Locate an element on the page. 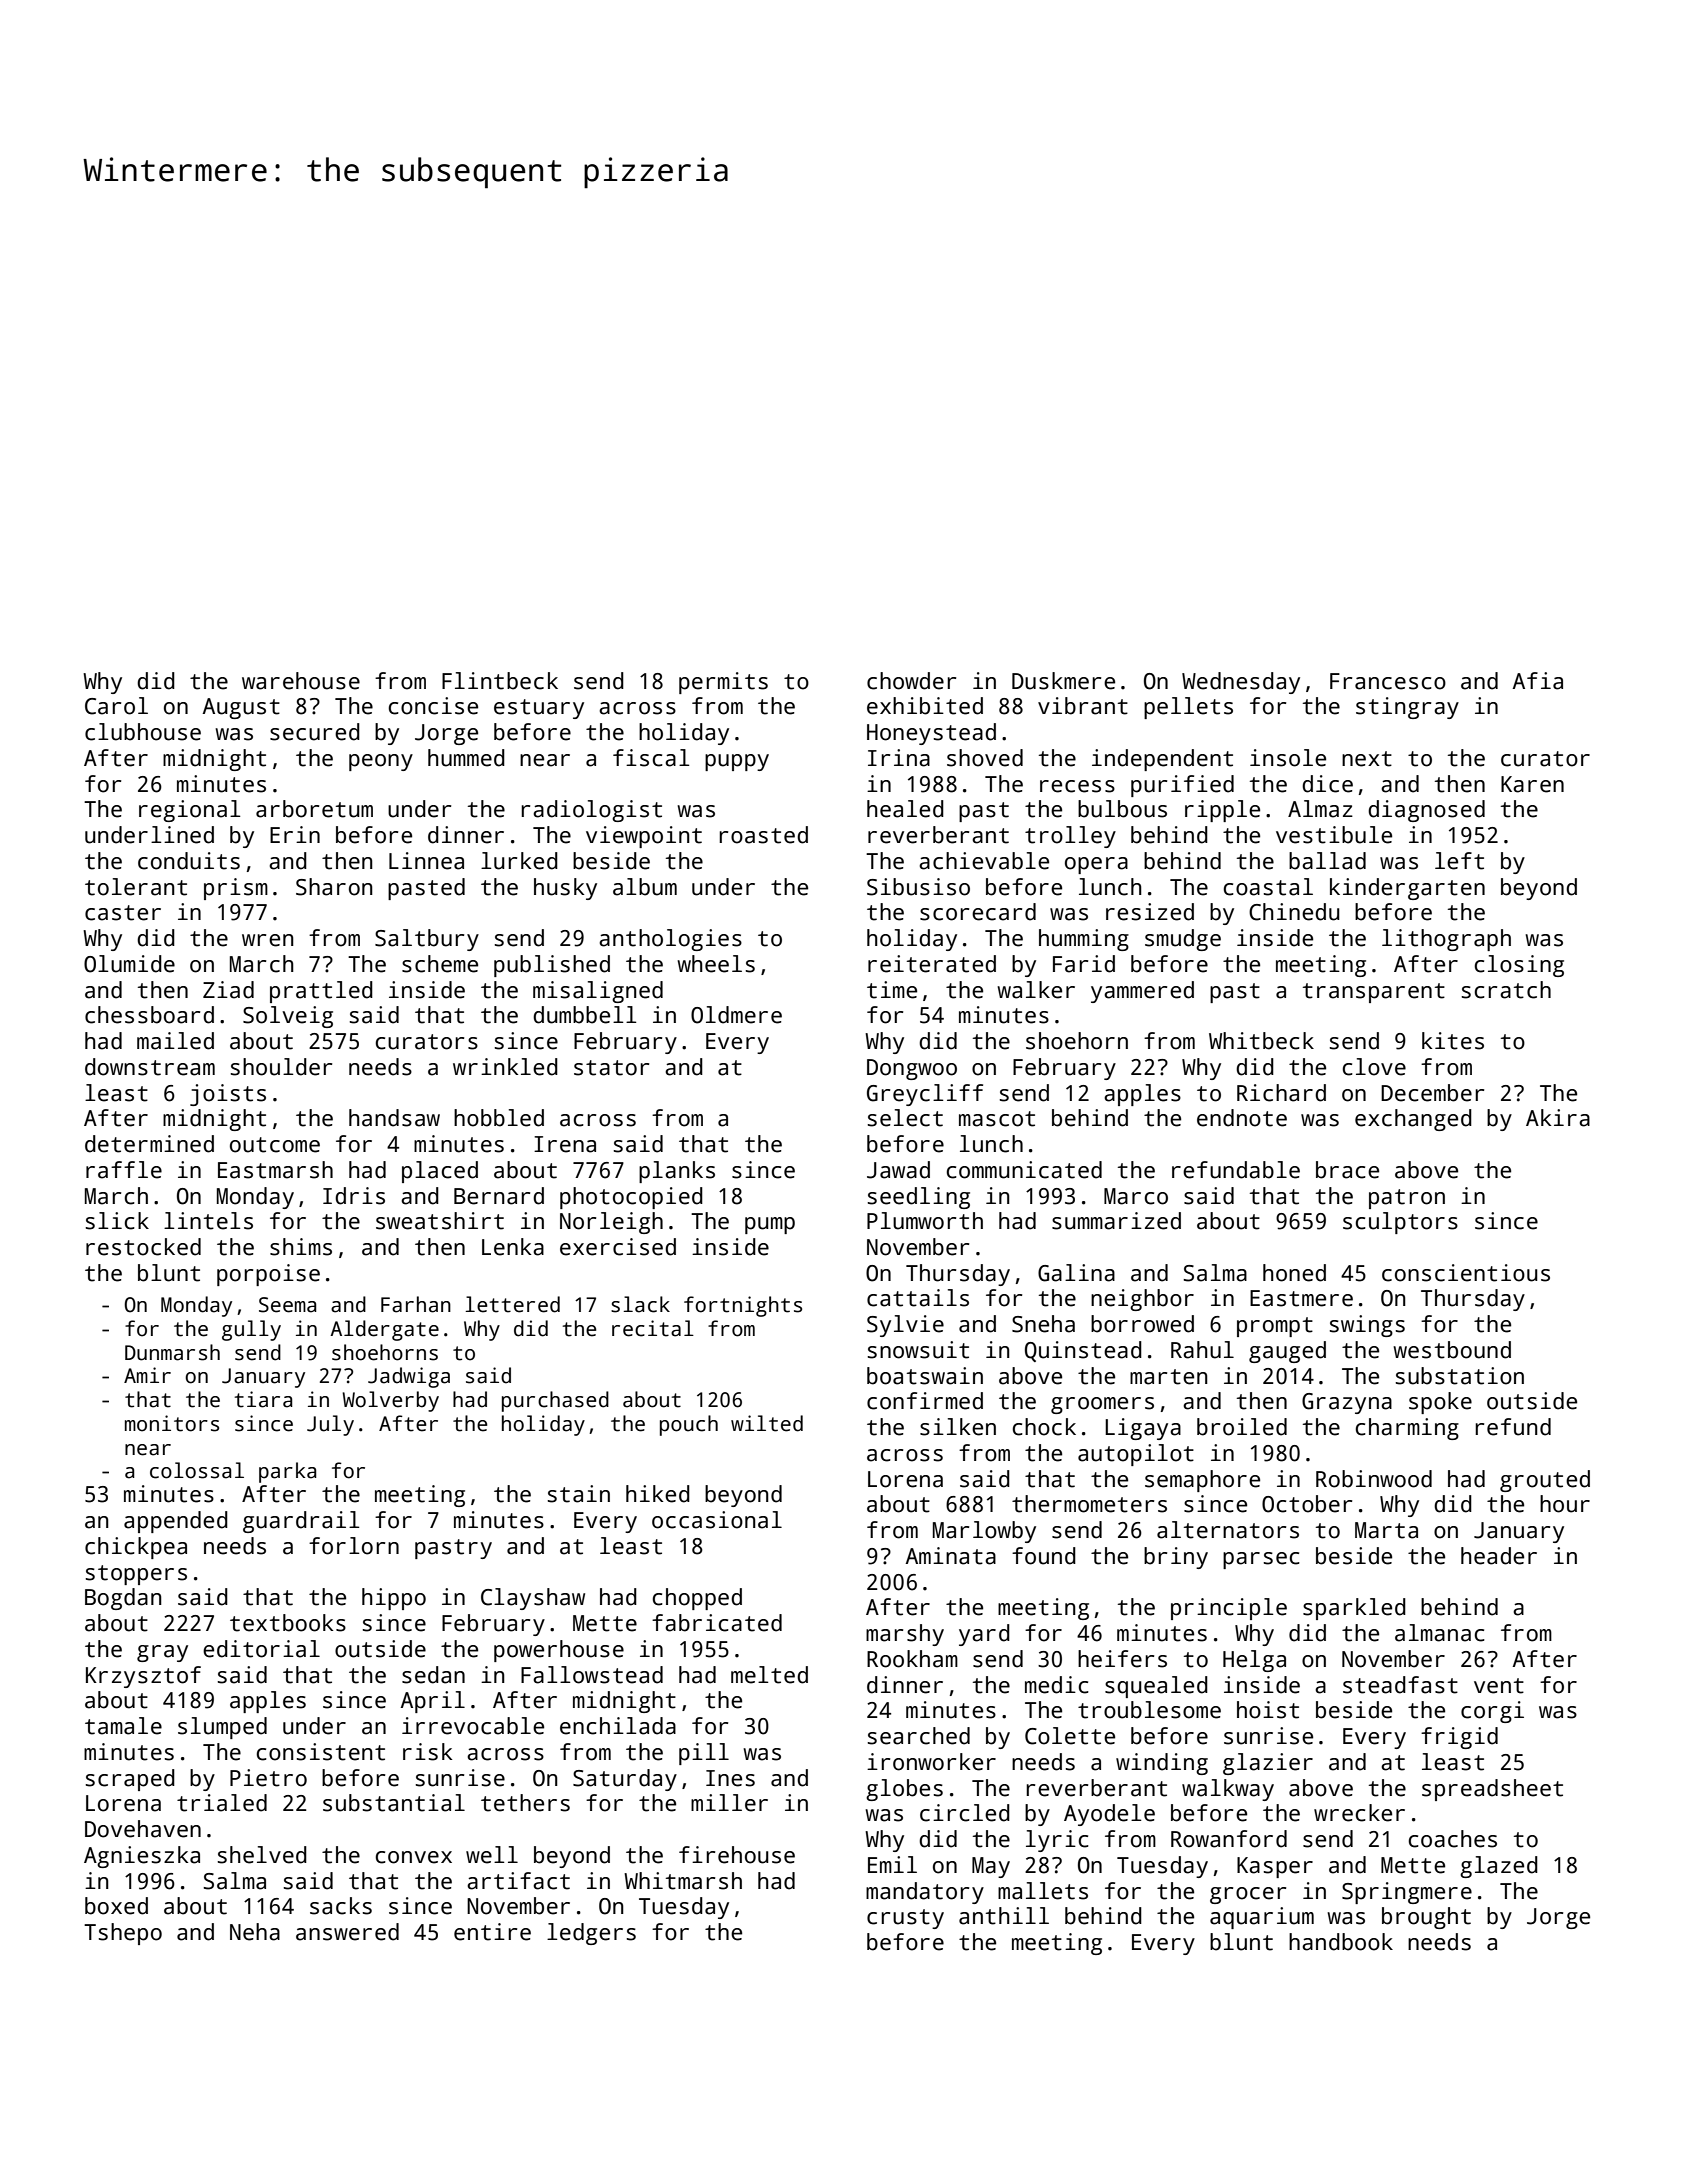  chowder is located at coordinates (911, 681).
